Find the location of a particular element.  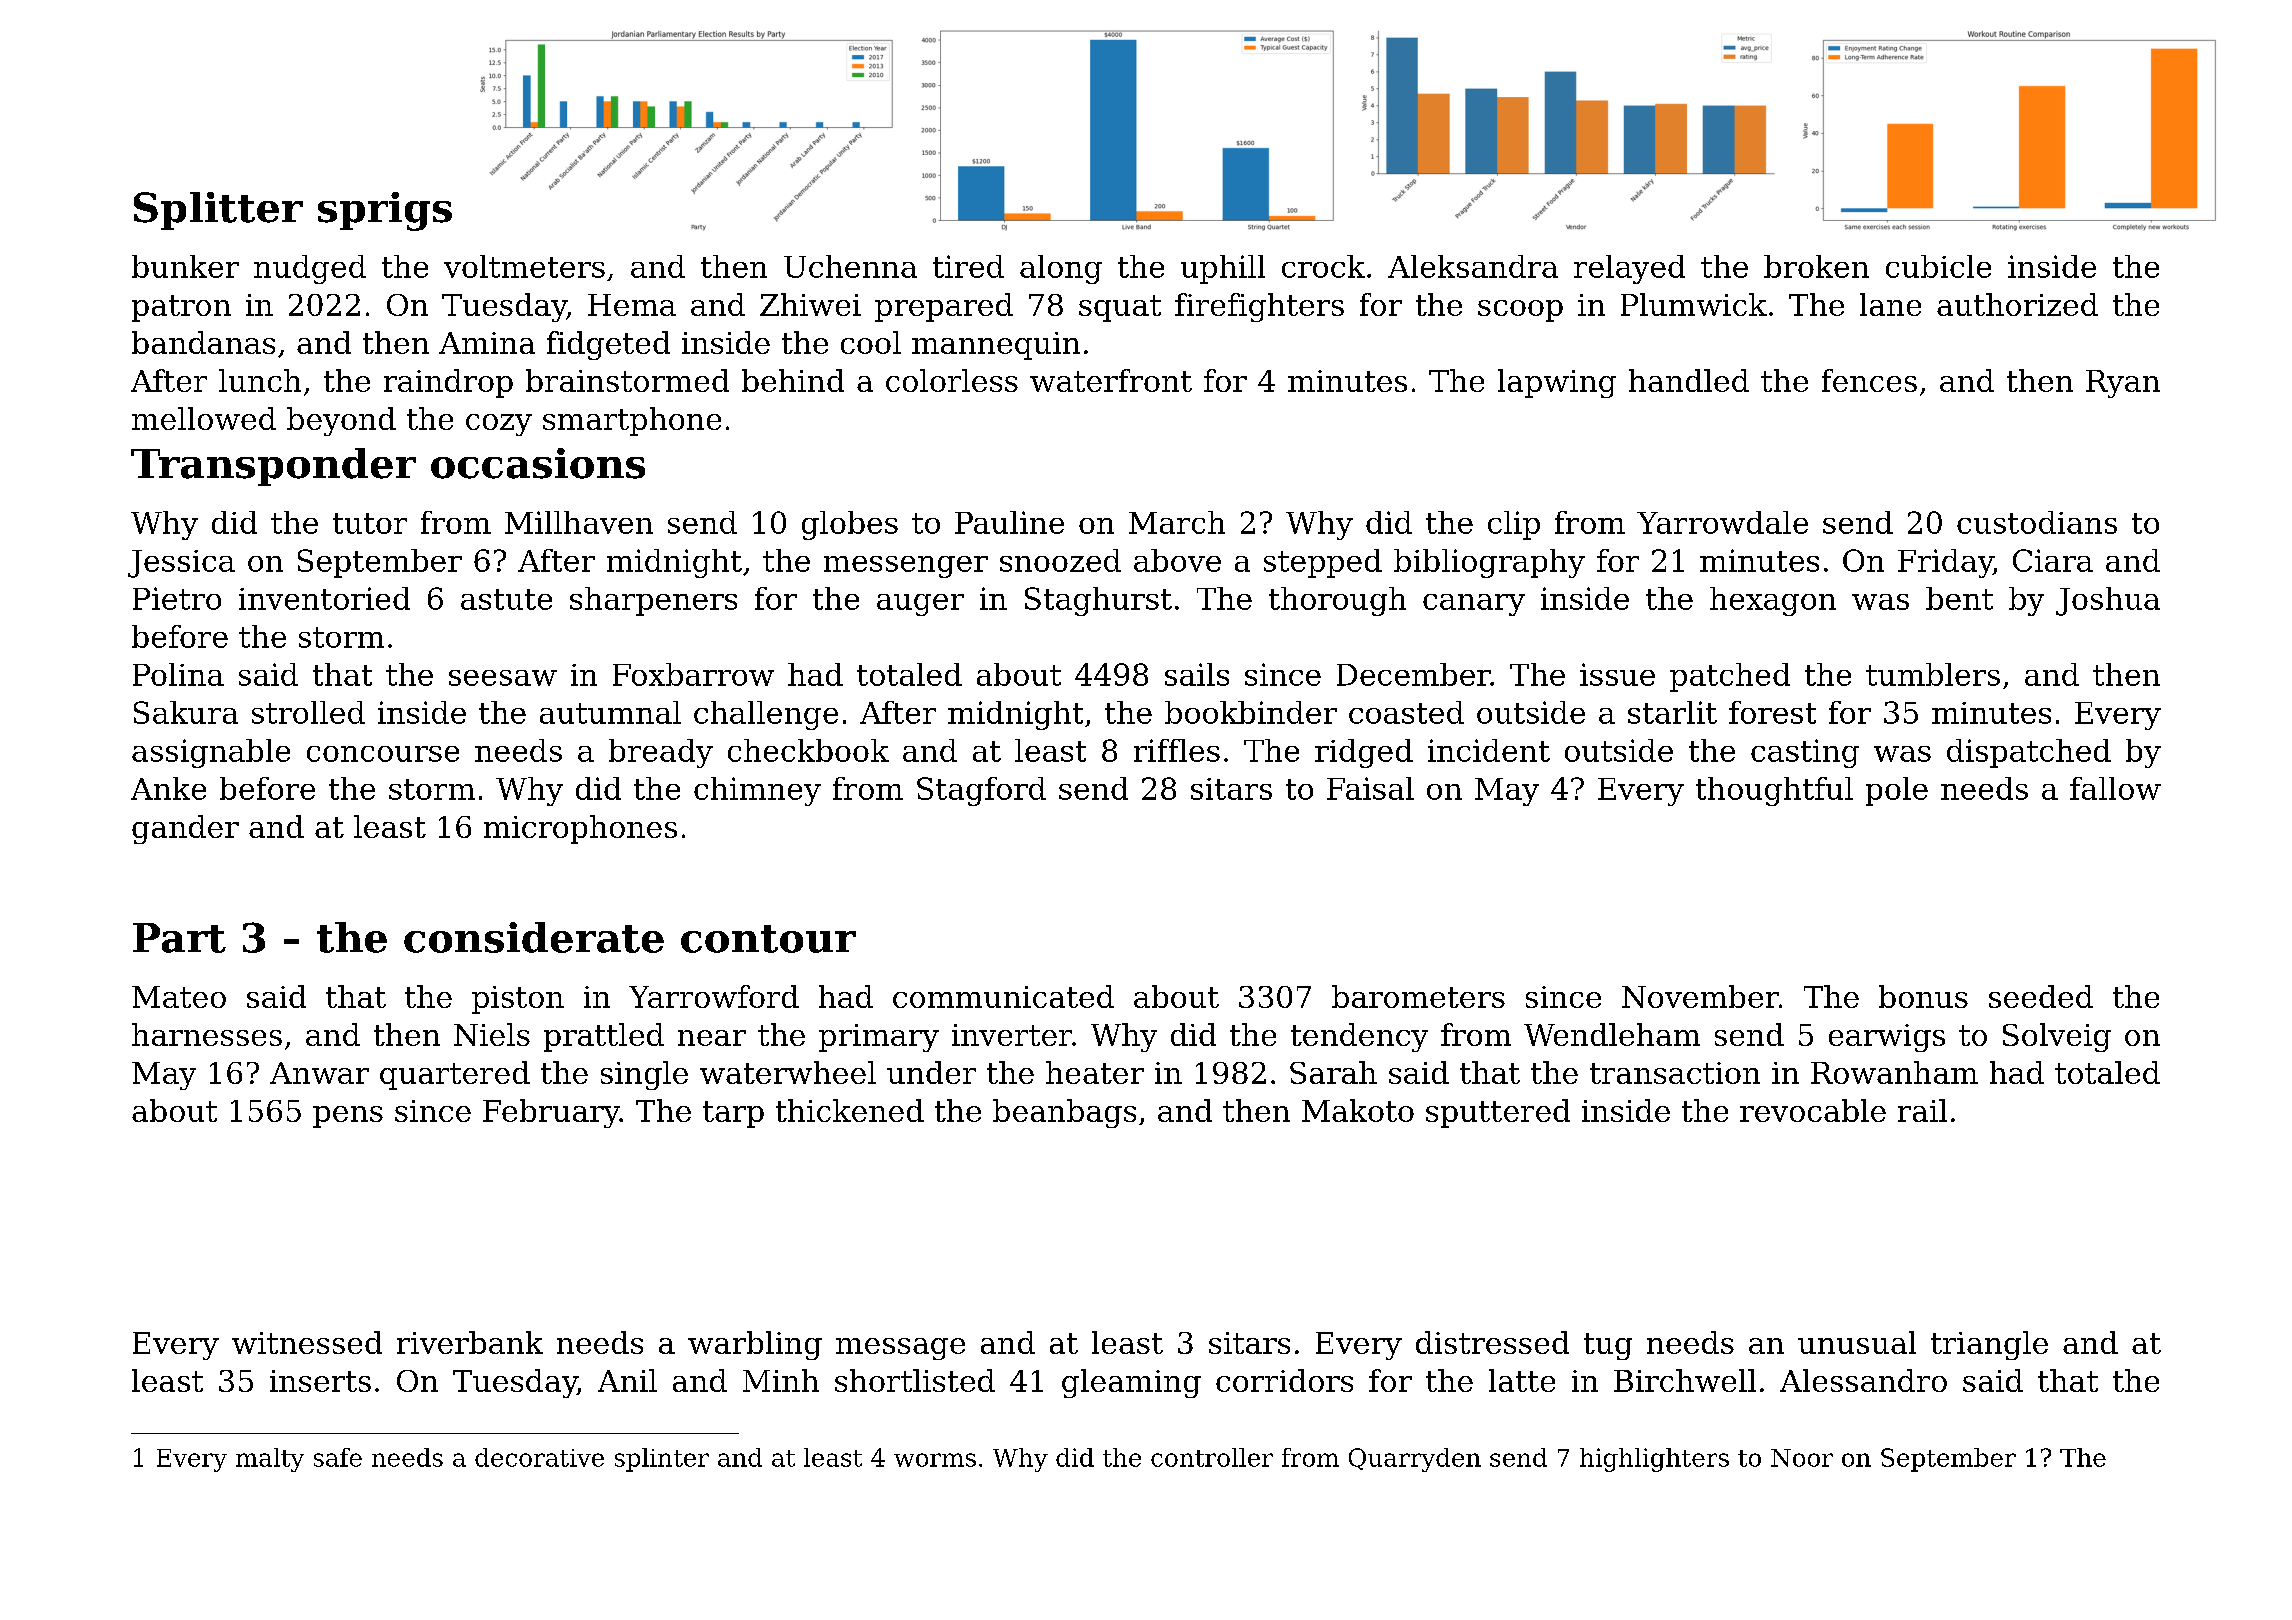

Faisal is located at coordinates (1370, 788).
